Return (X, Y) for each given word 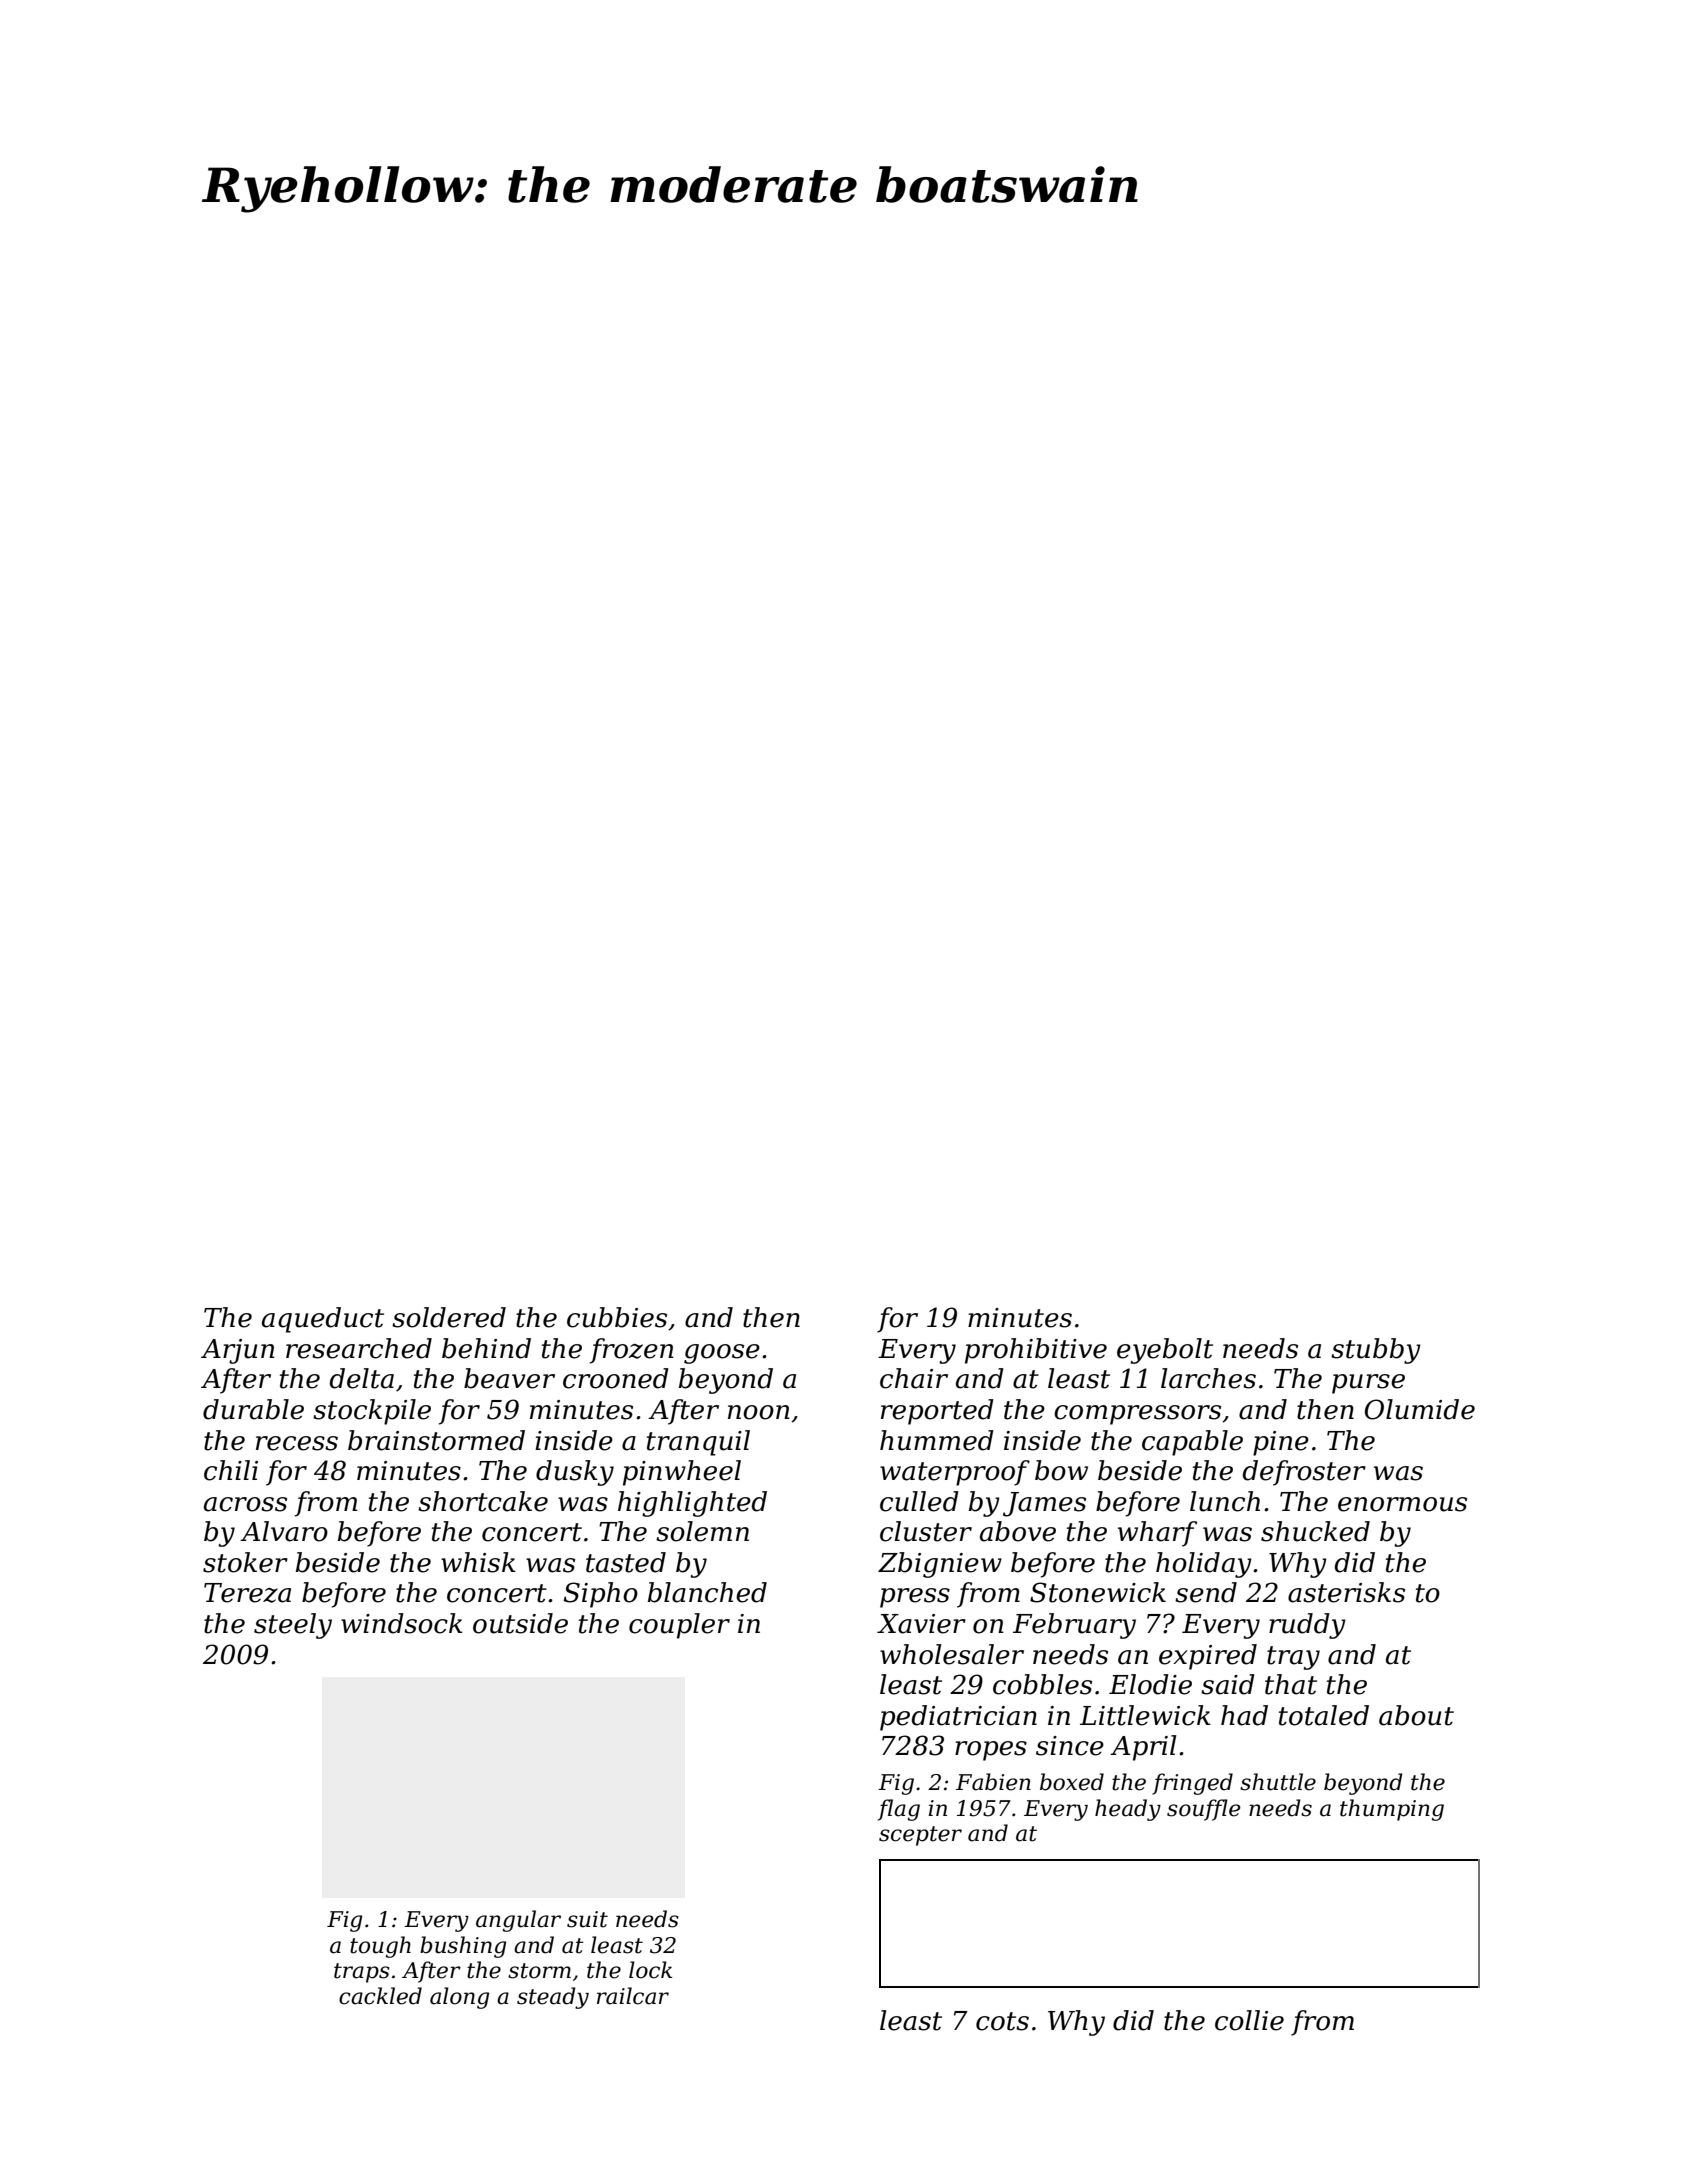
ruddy (1307, 1626)
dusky (575, 1473)
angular (518, 1921)
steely (293, 1626)
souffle (1204, 1810)
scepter (920, 1836)
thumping (1392, 1810)
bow (1061, 1470)
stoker (245, 1562)
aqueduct (323, 1320)
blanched (707, 1592)
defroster (1304, 1473)
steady (553, 1998)
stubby (1376, 1351)
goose (722, 1354)
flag (899, 1810)
